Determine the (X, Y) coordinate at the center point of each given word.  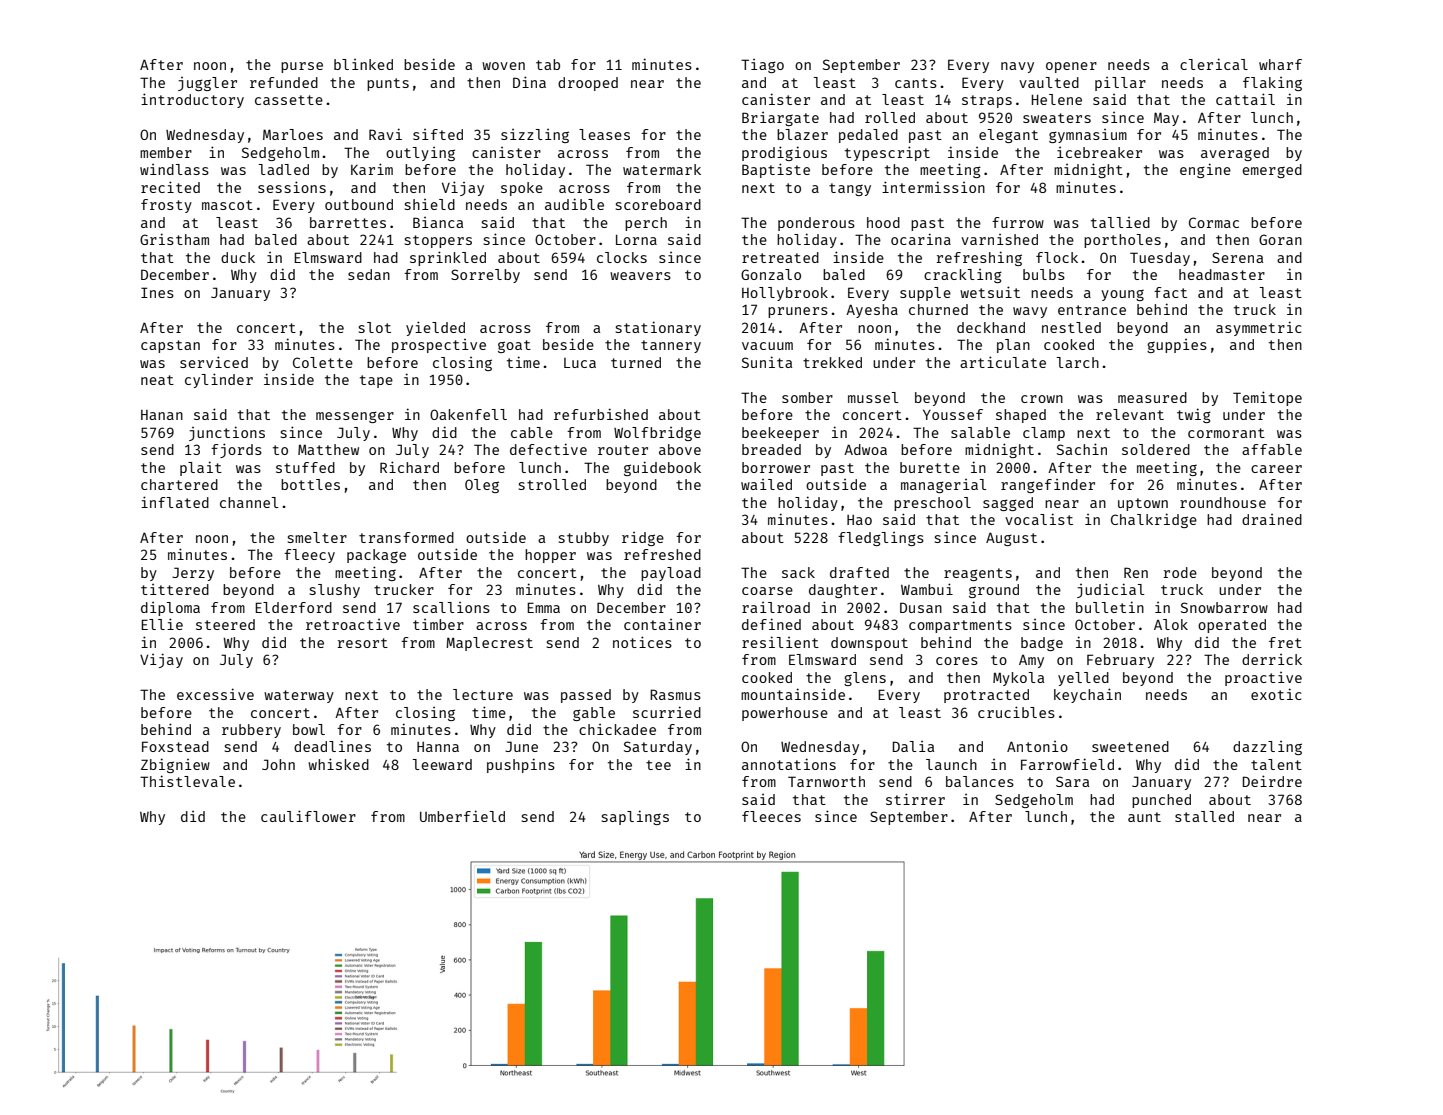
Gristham (174, 239)
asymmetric (1259, 328)
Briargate (780, 119)
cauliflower (308, 816)
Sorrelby (485, 276)
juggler (207, 84)
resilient (780, 642)
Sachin (1082, 449)
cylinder (219, 380)
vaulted (1049, 82)
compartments (960, 626)
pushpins (521, 765)
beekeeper (780, 434)
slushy (335, 591)
